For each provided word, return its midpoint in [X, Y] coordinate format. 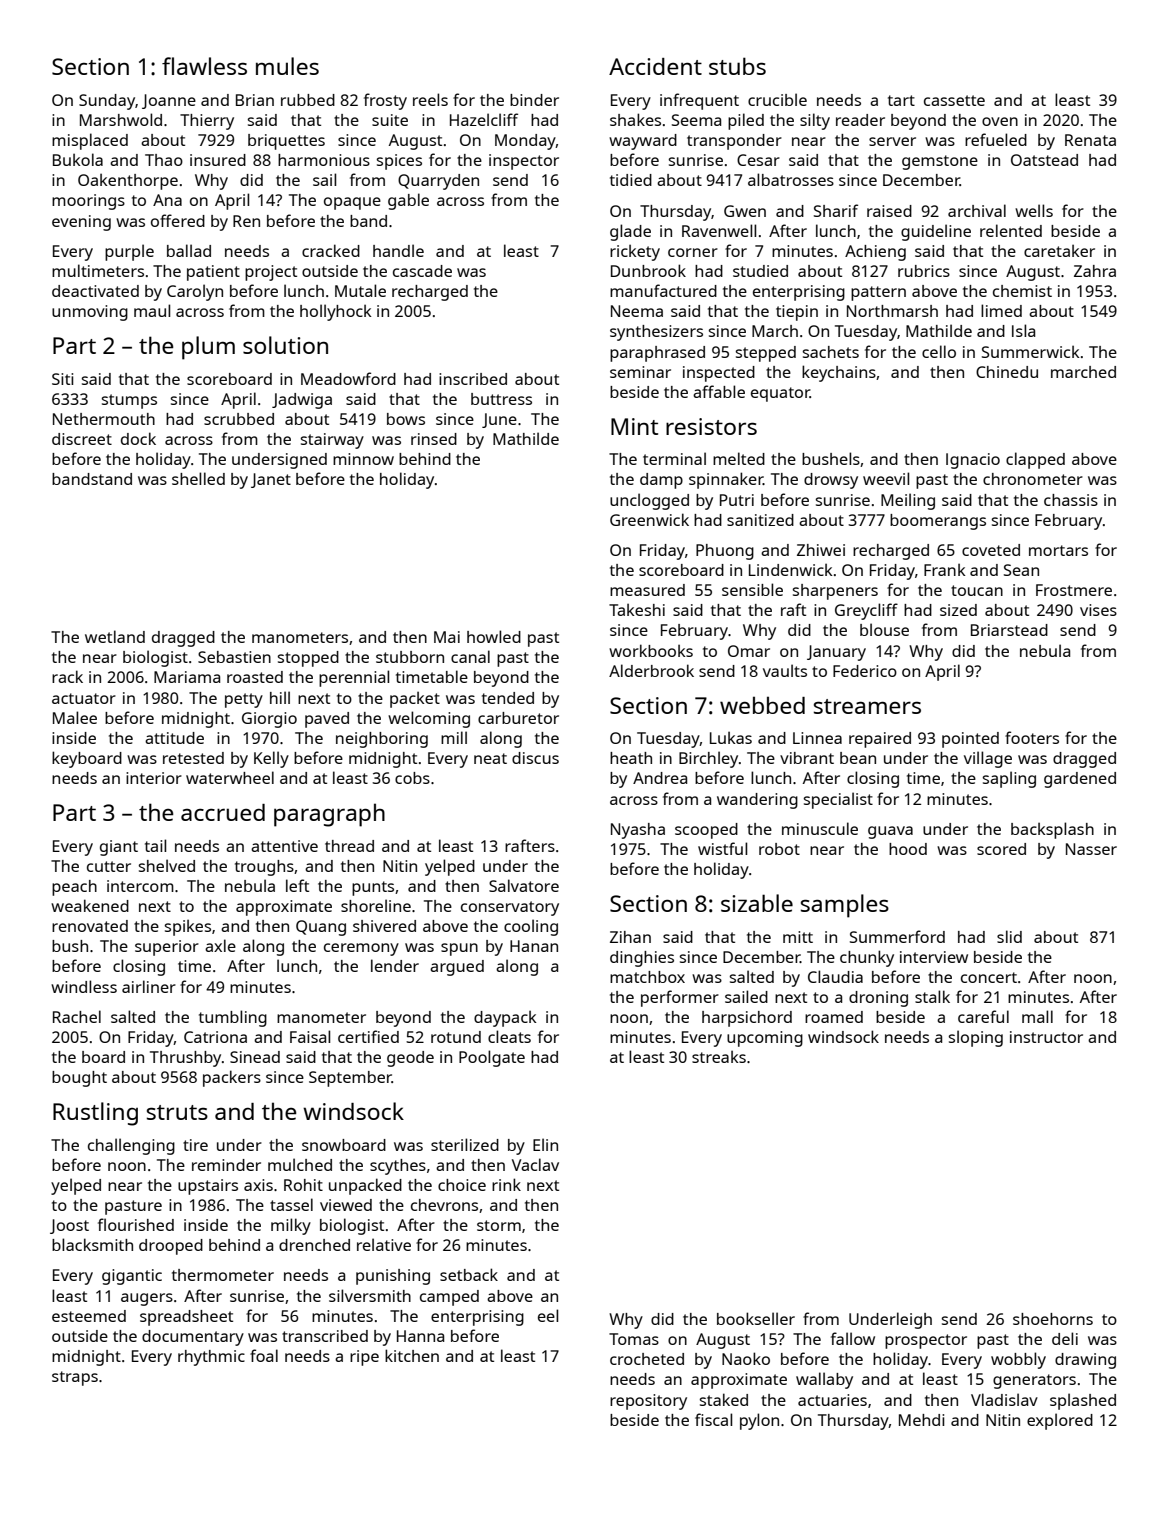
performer [680, 998]
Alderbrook [651, 670]
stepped [766, 354]
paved [327, 720]
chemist [1022, 291]
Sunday [107, 102]
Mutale [360, 290]
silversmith [370, 1295]
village [988, 759]
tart [901, 100]
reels [430, 99]
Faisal [310, 1036]
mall [1037, 1016]
